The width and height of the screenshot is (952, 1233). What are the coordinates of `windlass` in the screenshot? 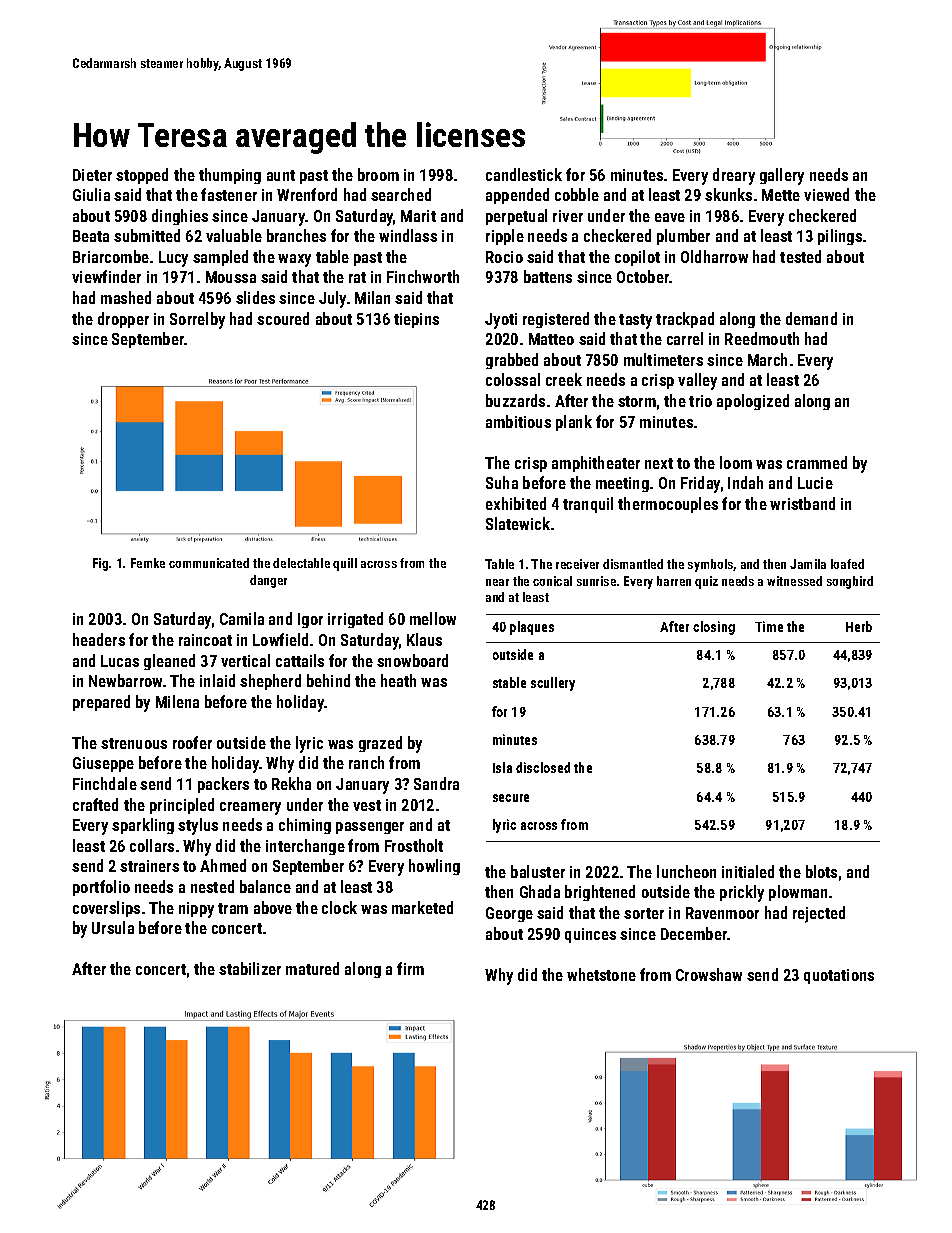 It's located at (408, 235).
